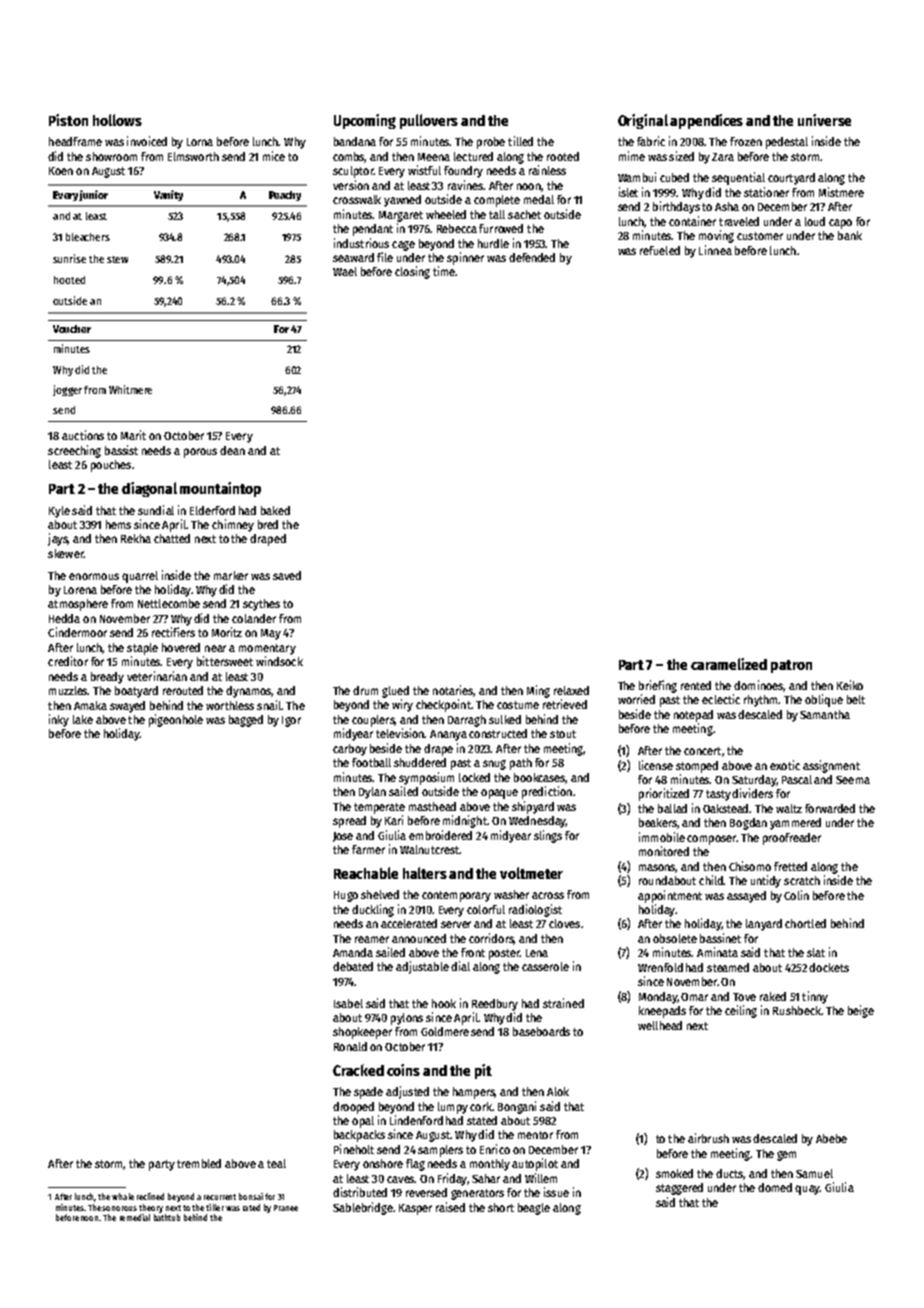 The width and height of the screenshot is (924, 1308). What do you see at coordinates (346, 896) in the screenshot?
I see `Hugo` at bounding box center [346, 896].
